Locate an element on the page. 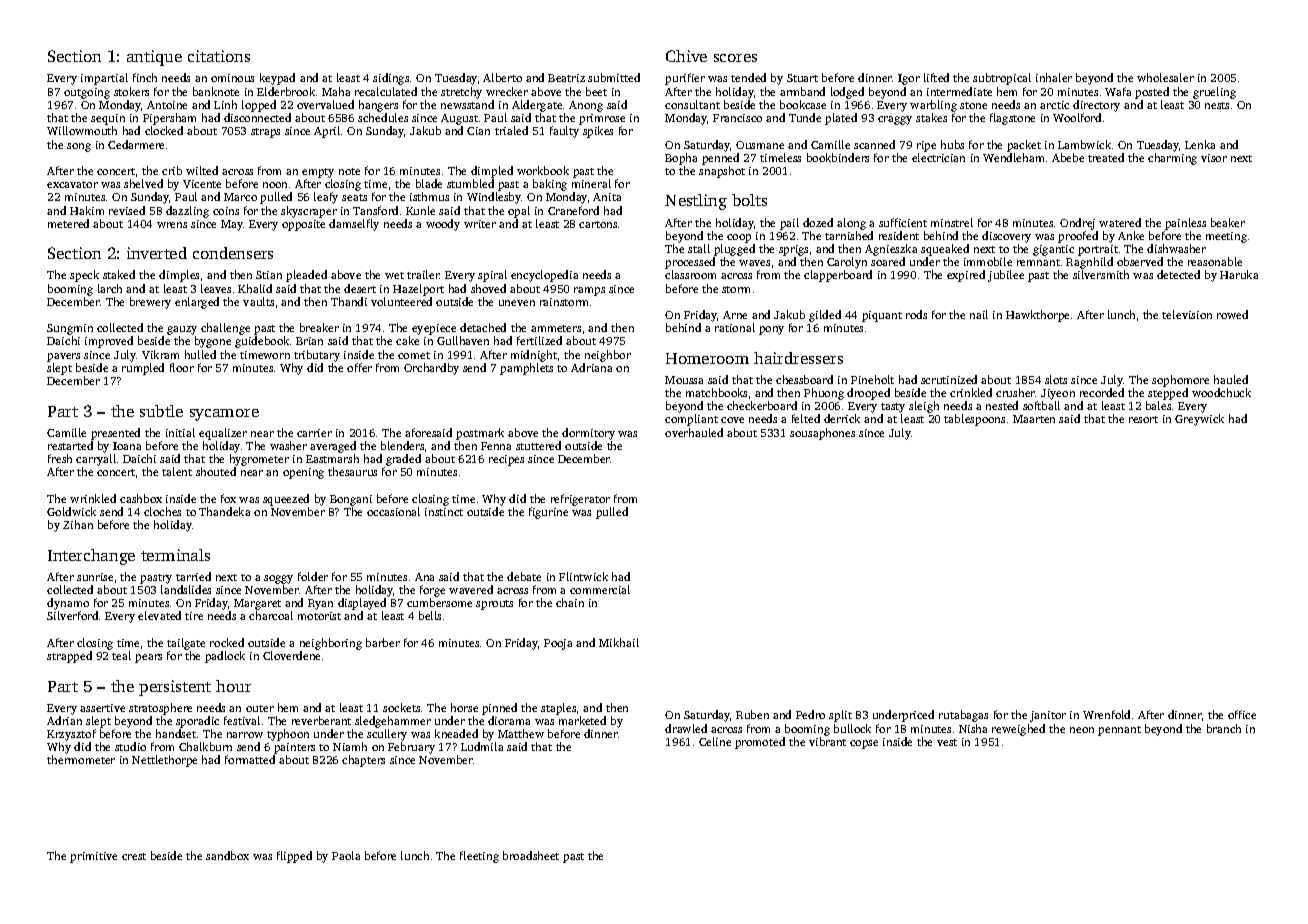 This image has width=1308, height=924. flipped is located at coordinates (294, 857).
